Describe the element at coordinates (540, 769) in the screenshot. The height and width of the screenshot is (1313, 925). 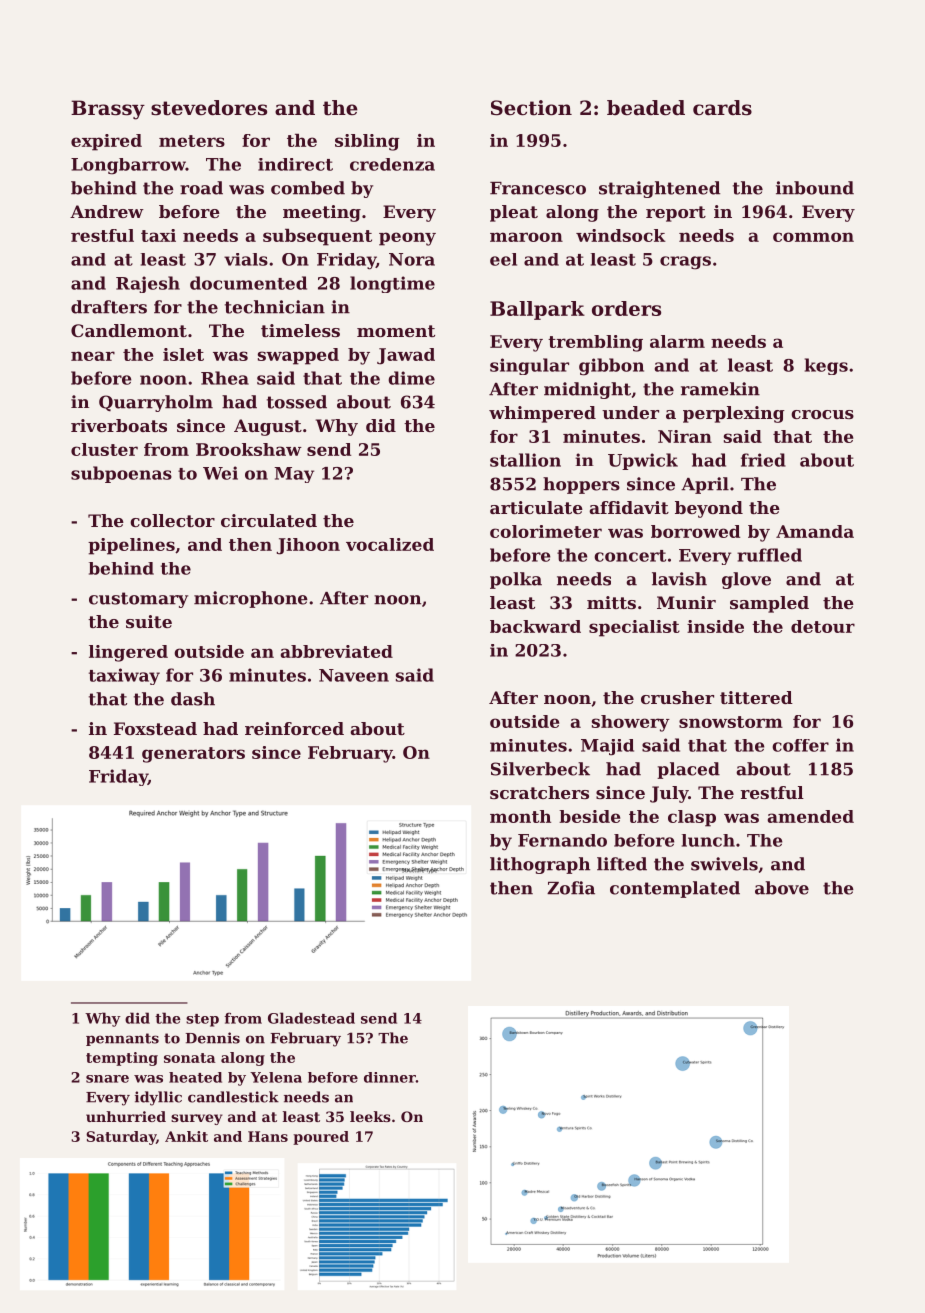
I see `Silverbeck` at that location.
